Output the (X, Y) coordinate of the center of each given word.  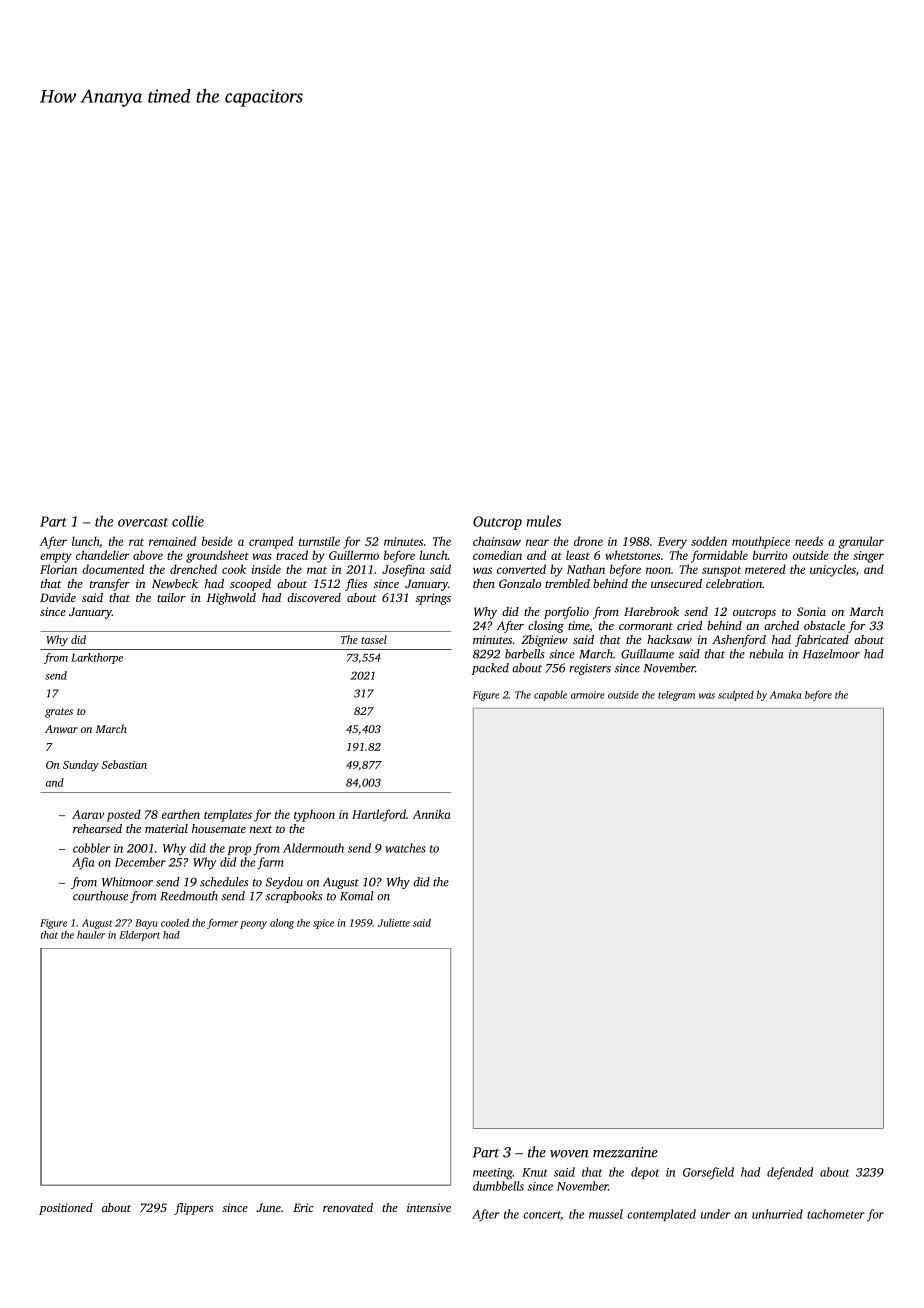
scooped (250, 585)
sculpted (736, 696)
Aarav (88, 814)
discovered (314, 597)
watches (406, 848)
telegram (676, 696)
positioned (66, 1209)
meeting (493, 1174)
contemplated (661, 1215)
